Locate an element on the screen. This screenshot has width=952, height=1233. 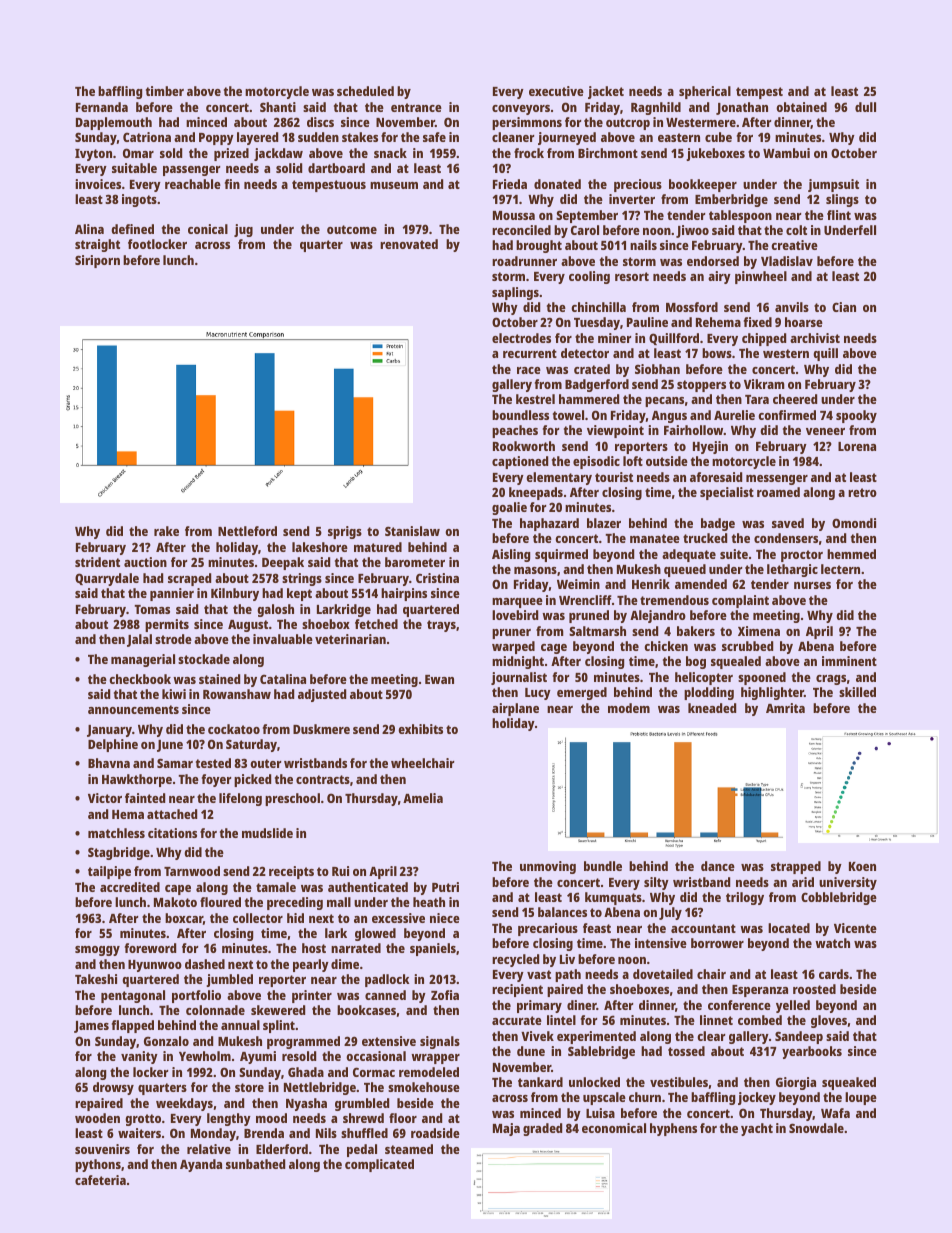
hairpins is located at coordinates (404, 594).
